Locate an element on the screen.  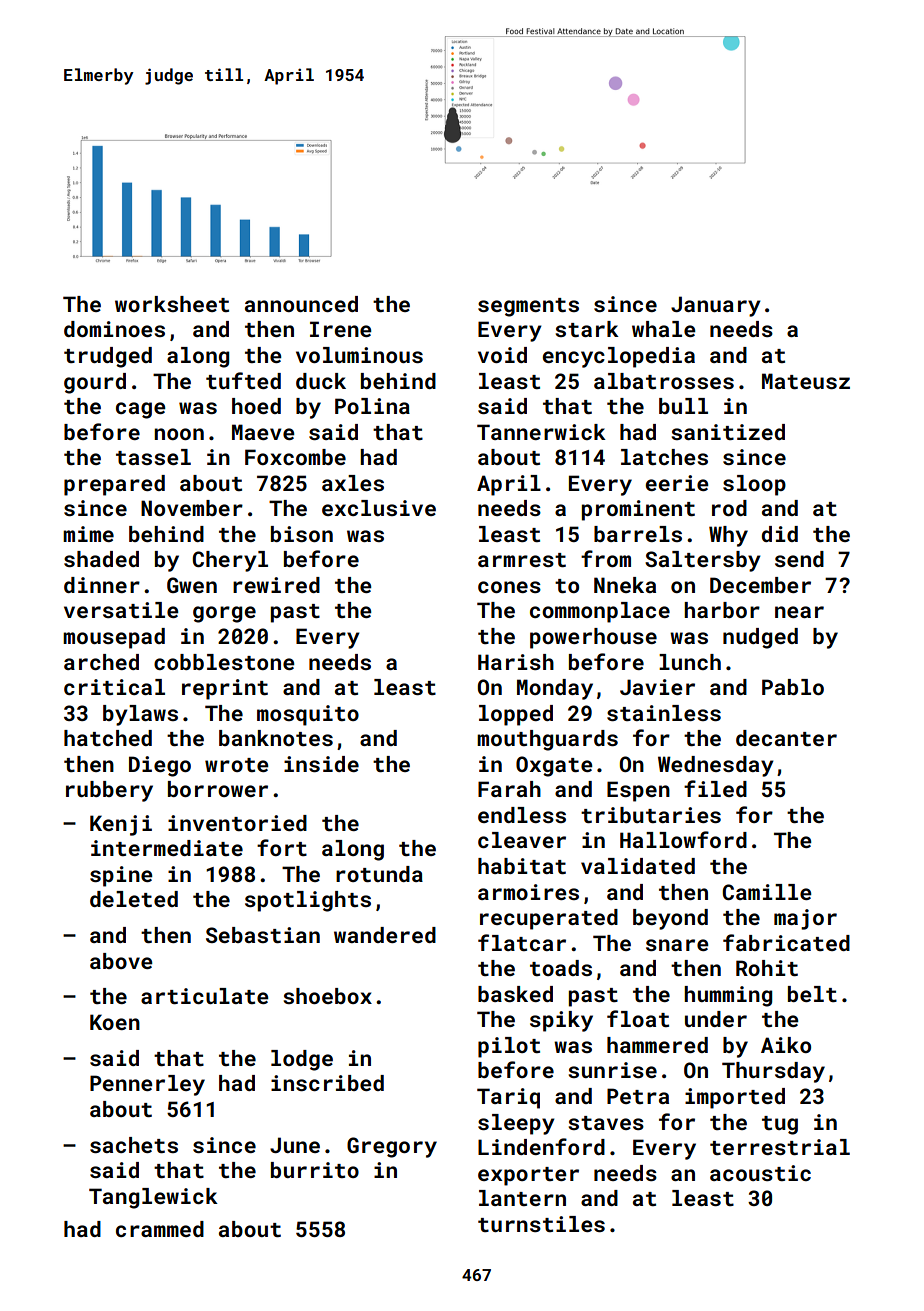
hatched is located at coordinates (108, 738).
